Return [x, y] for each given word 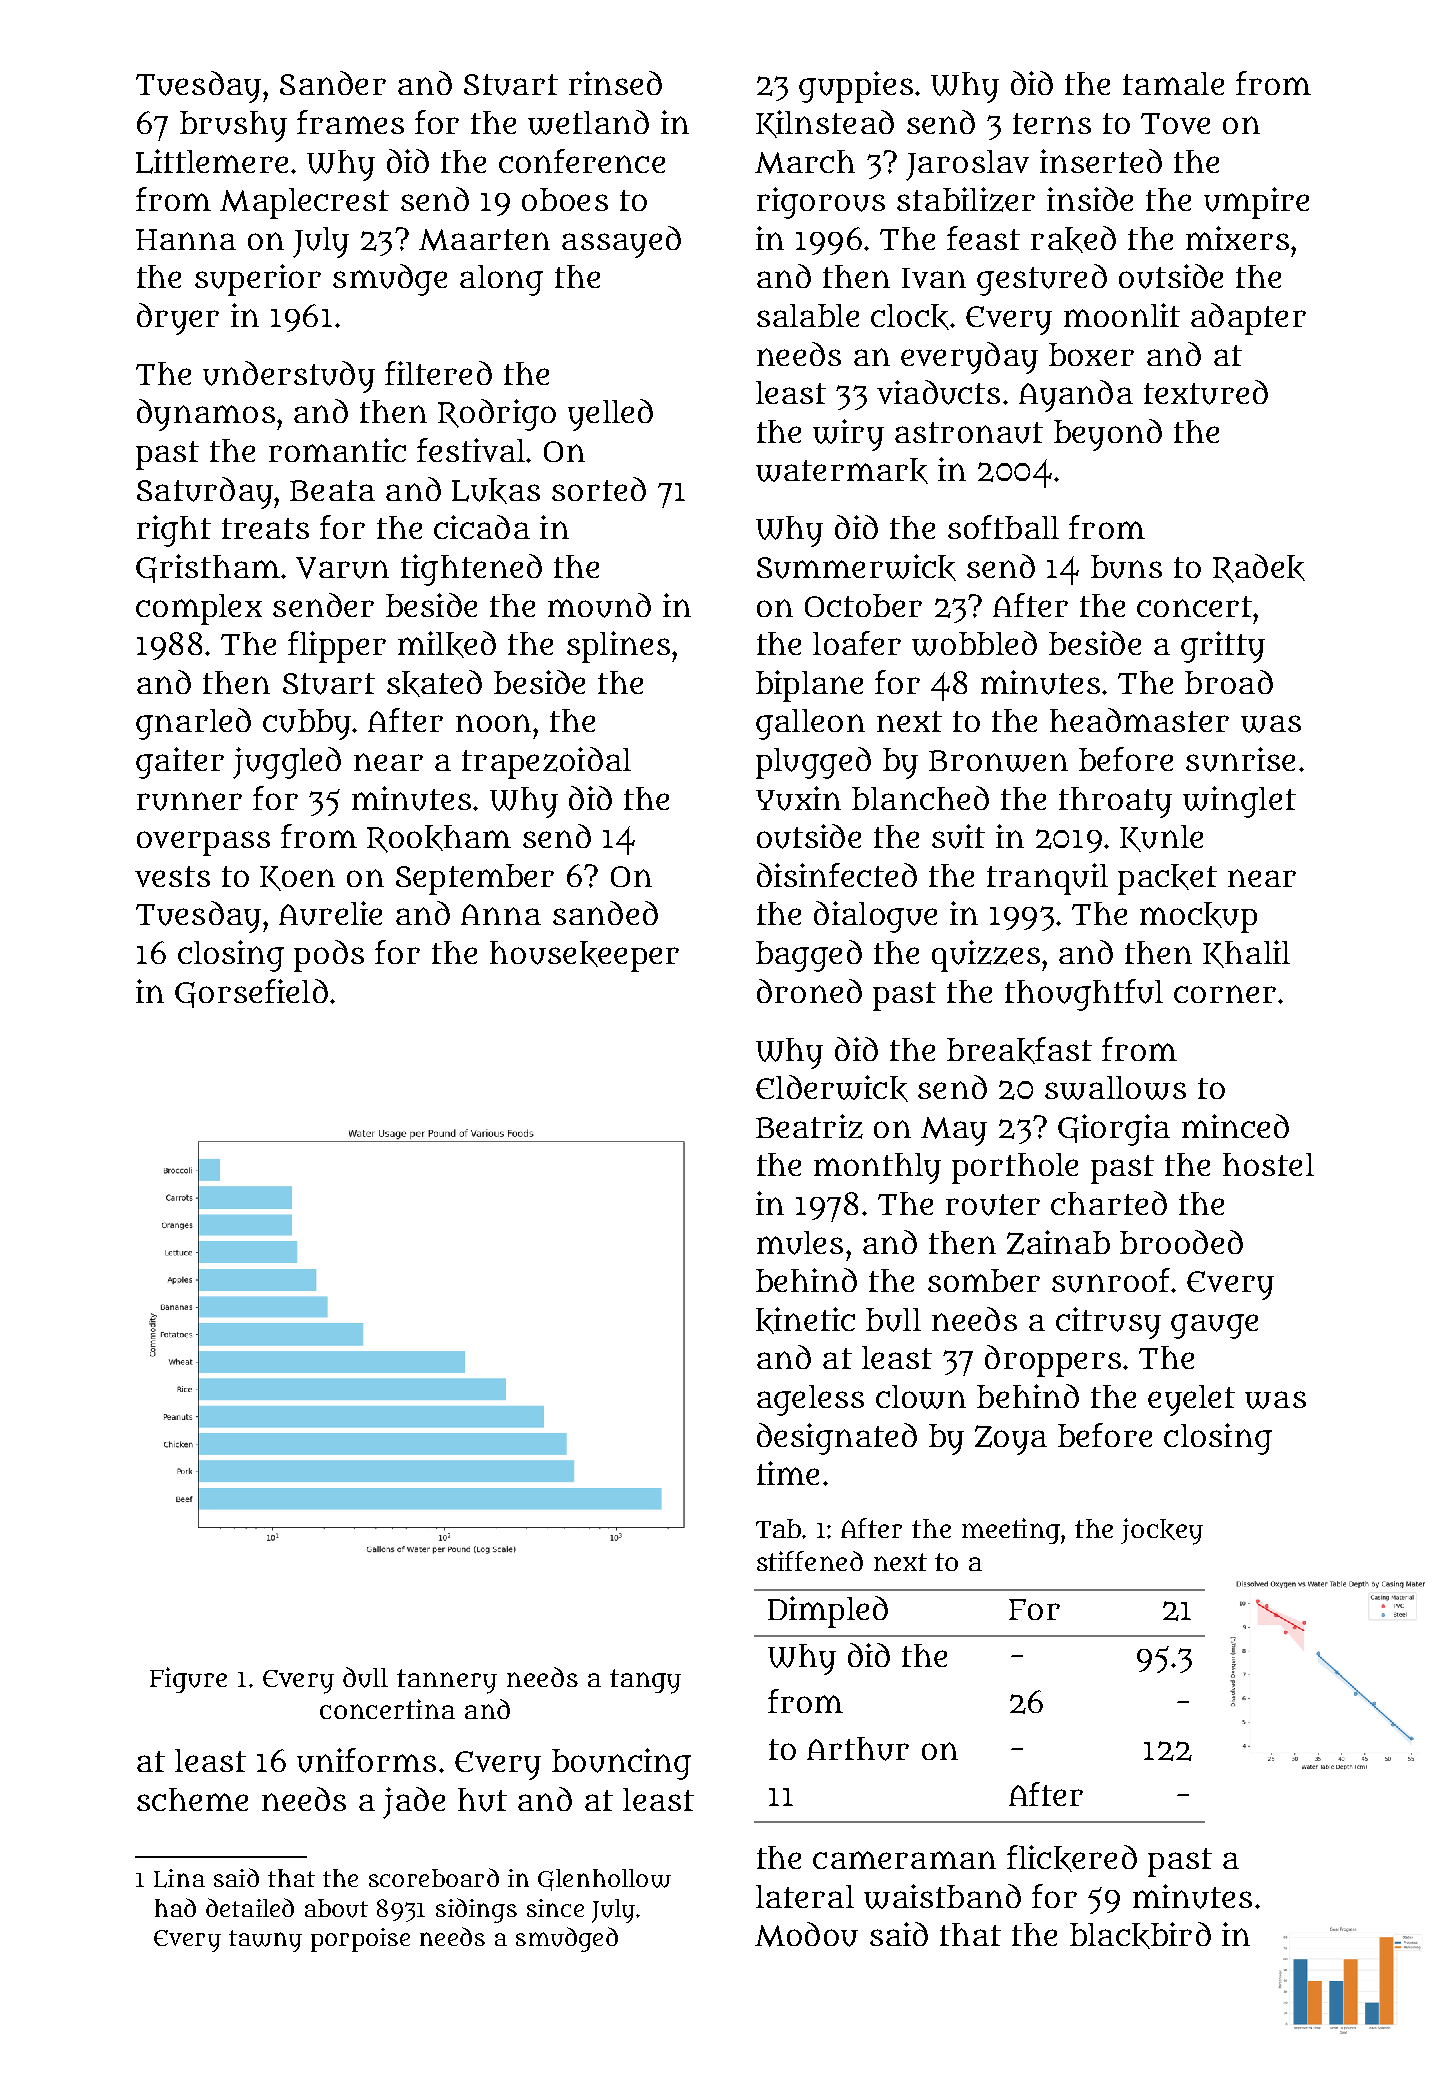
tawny [265, 1941]
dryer [178, 319]
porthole [1015, 1168]
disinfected [837, 875]
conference [582, 161]
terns [1052, 123]
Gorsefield [251, 993]
